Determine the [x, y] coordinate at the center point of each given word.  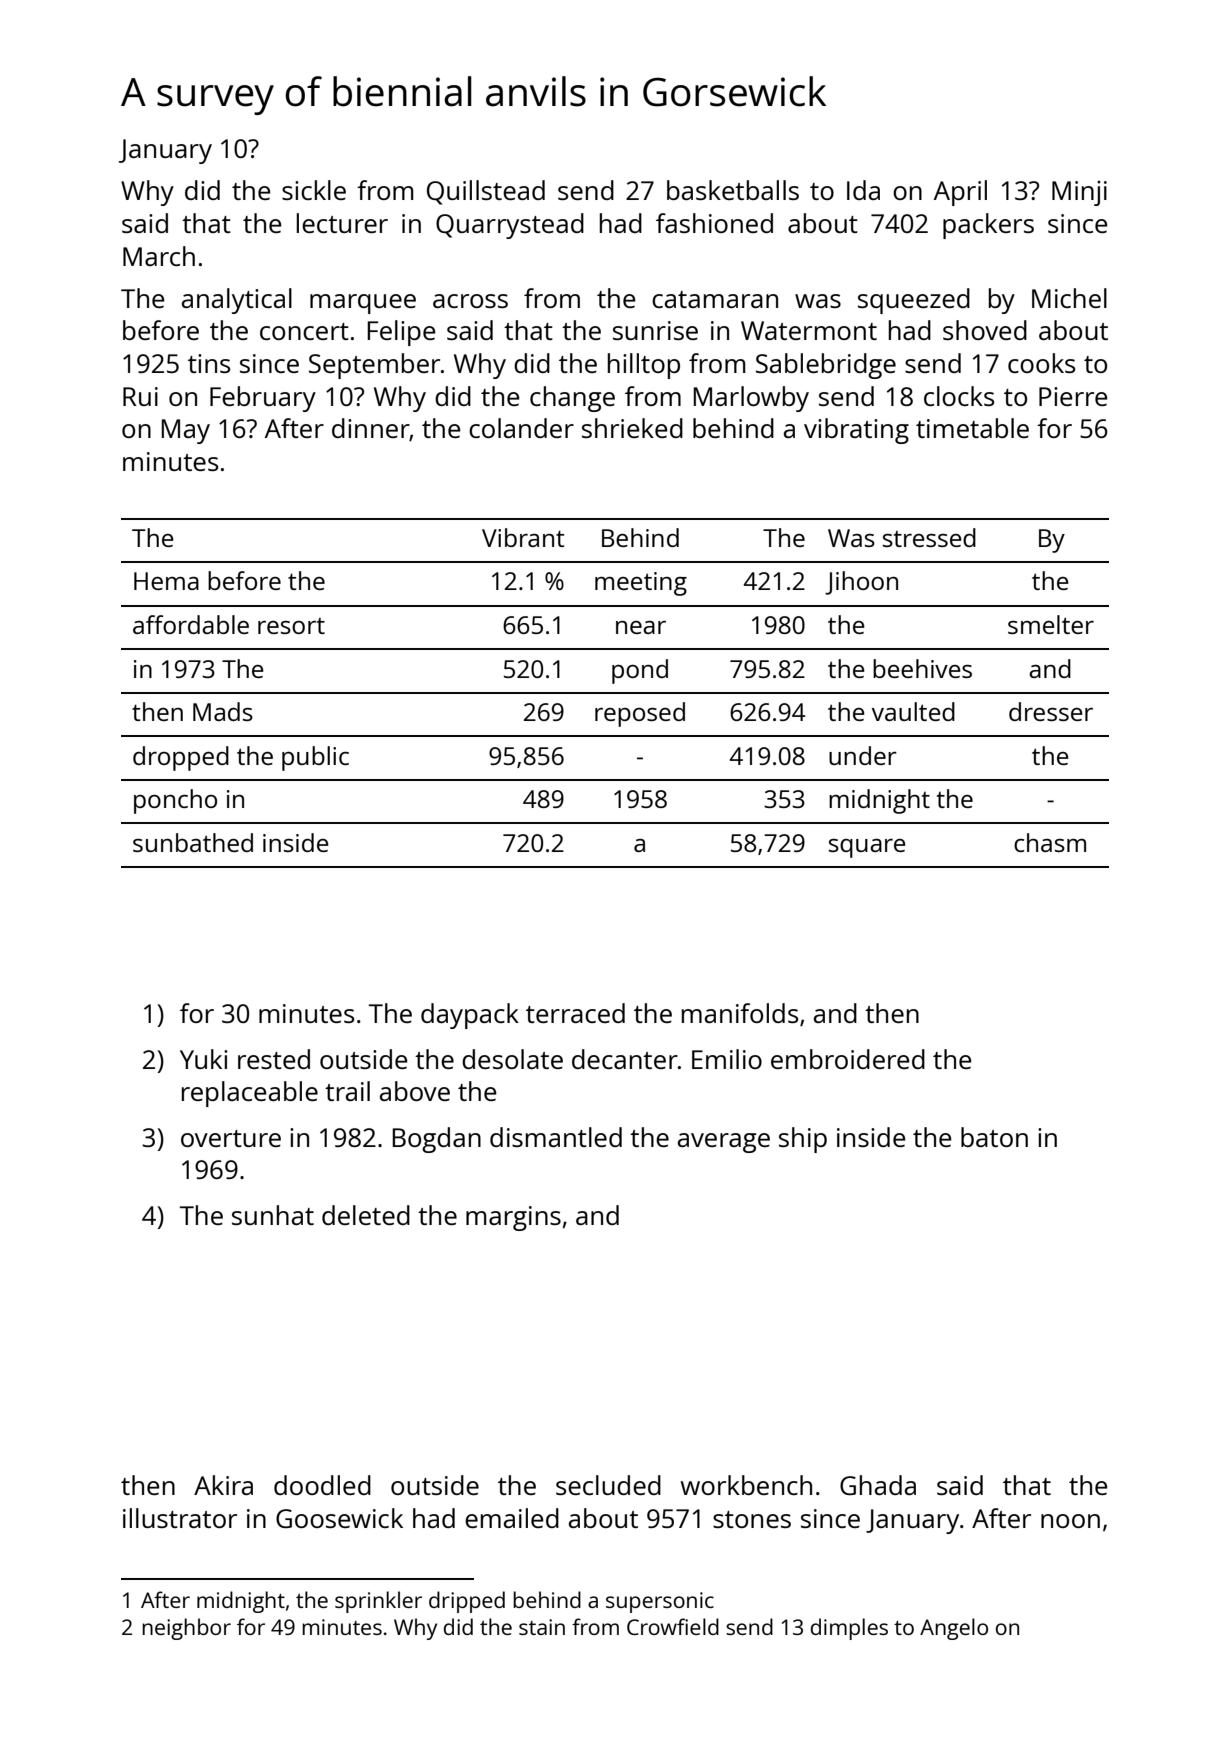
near [641, 627]
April [960, 193]
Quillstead [486, 192]
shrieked [632, 428]
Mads [223, 711]
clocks [959, 396]
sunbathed [193, 842]
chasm [1050, 842]
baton [994, 1137]
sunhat [273, 1215]
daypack [470, 1016]
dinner [371, 429]
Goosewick [339, 1518]
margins [513, 1218]
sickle [314, 190]
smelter [1051, 624]
